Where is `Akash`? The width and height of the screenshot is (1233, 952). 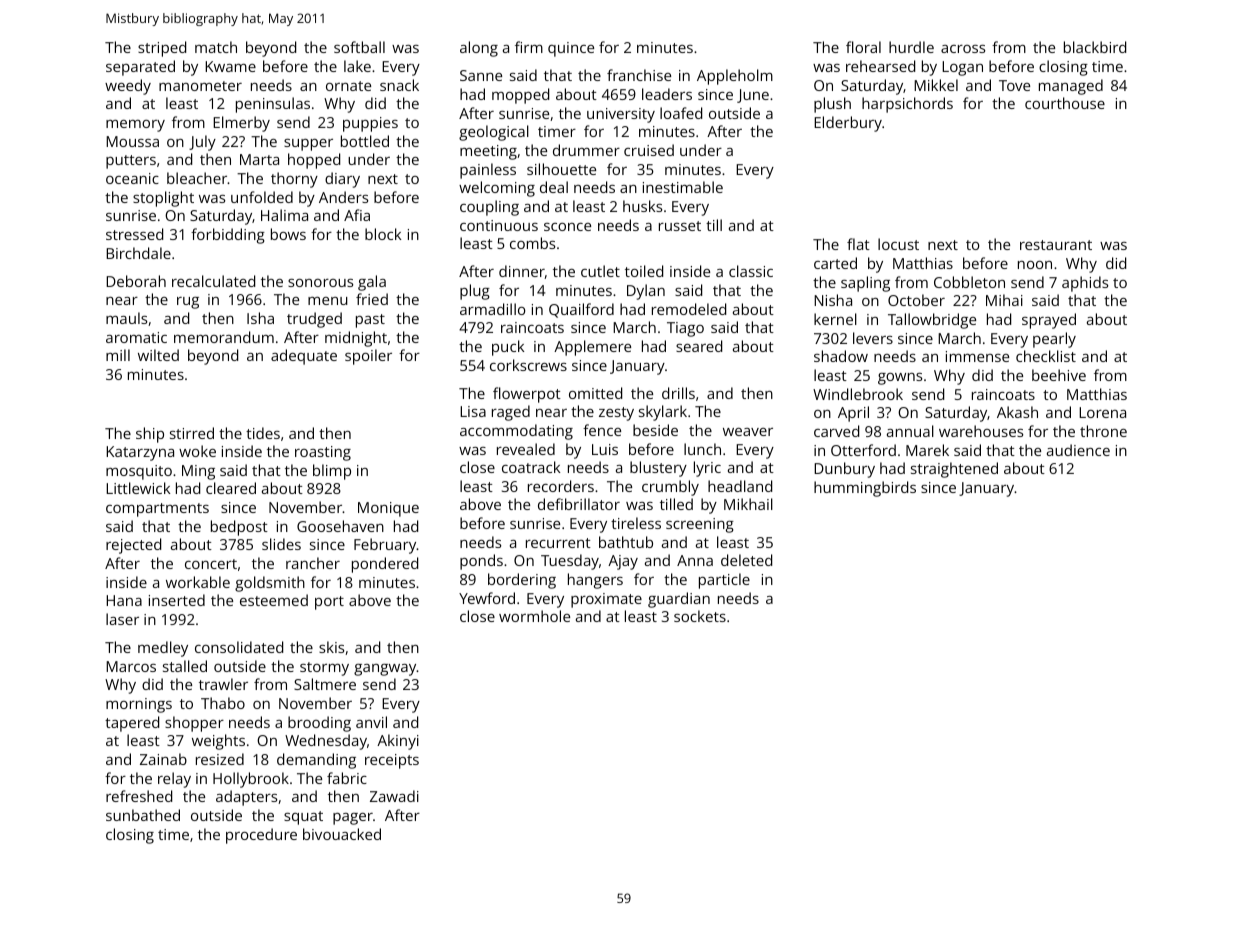
Akash is located at coordinates (1017, 412).
